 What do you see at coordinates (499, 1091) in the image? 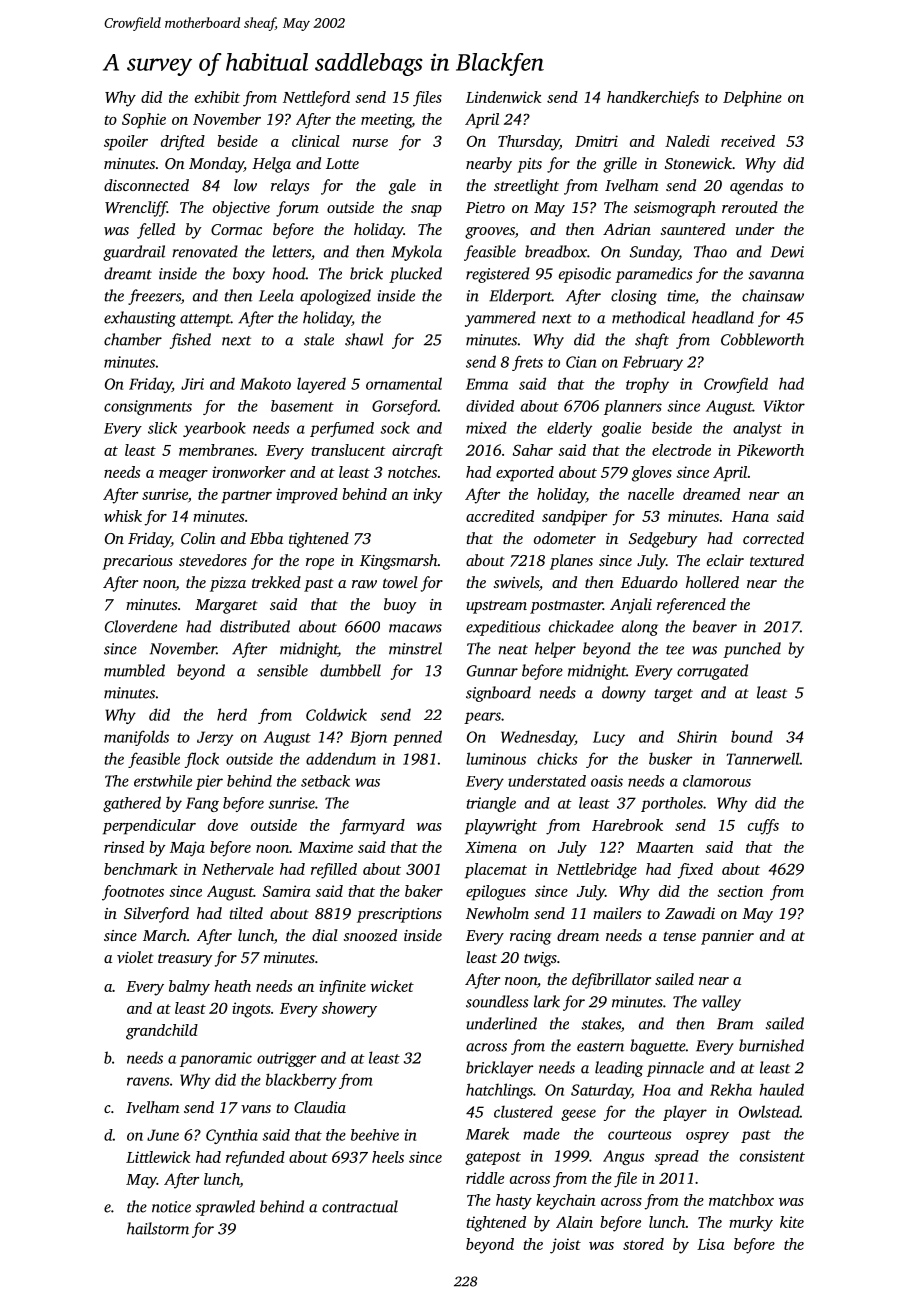
I see `hatchlings` at bounding box center [499, 1091].
